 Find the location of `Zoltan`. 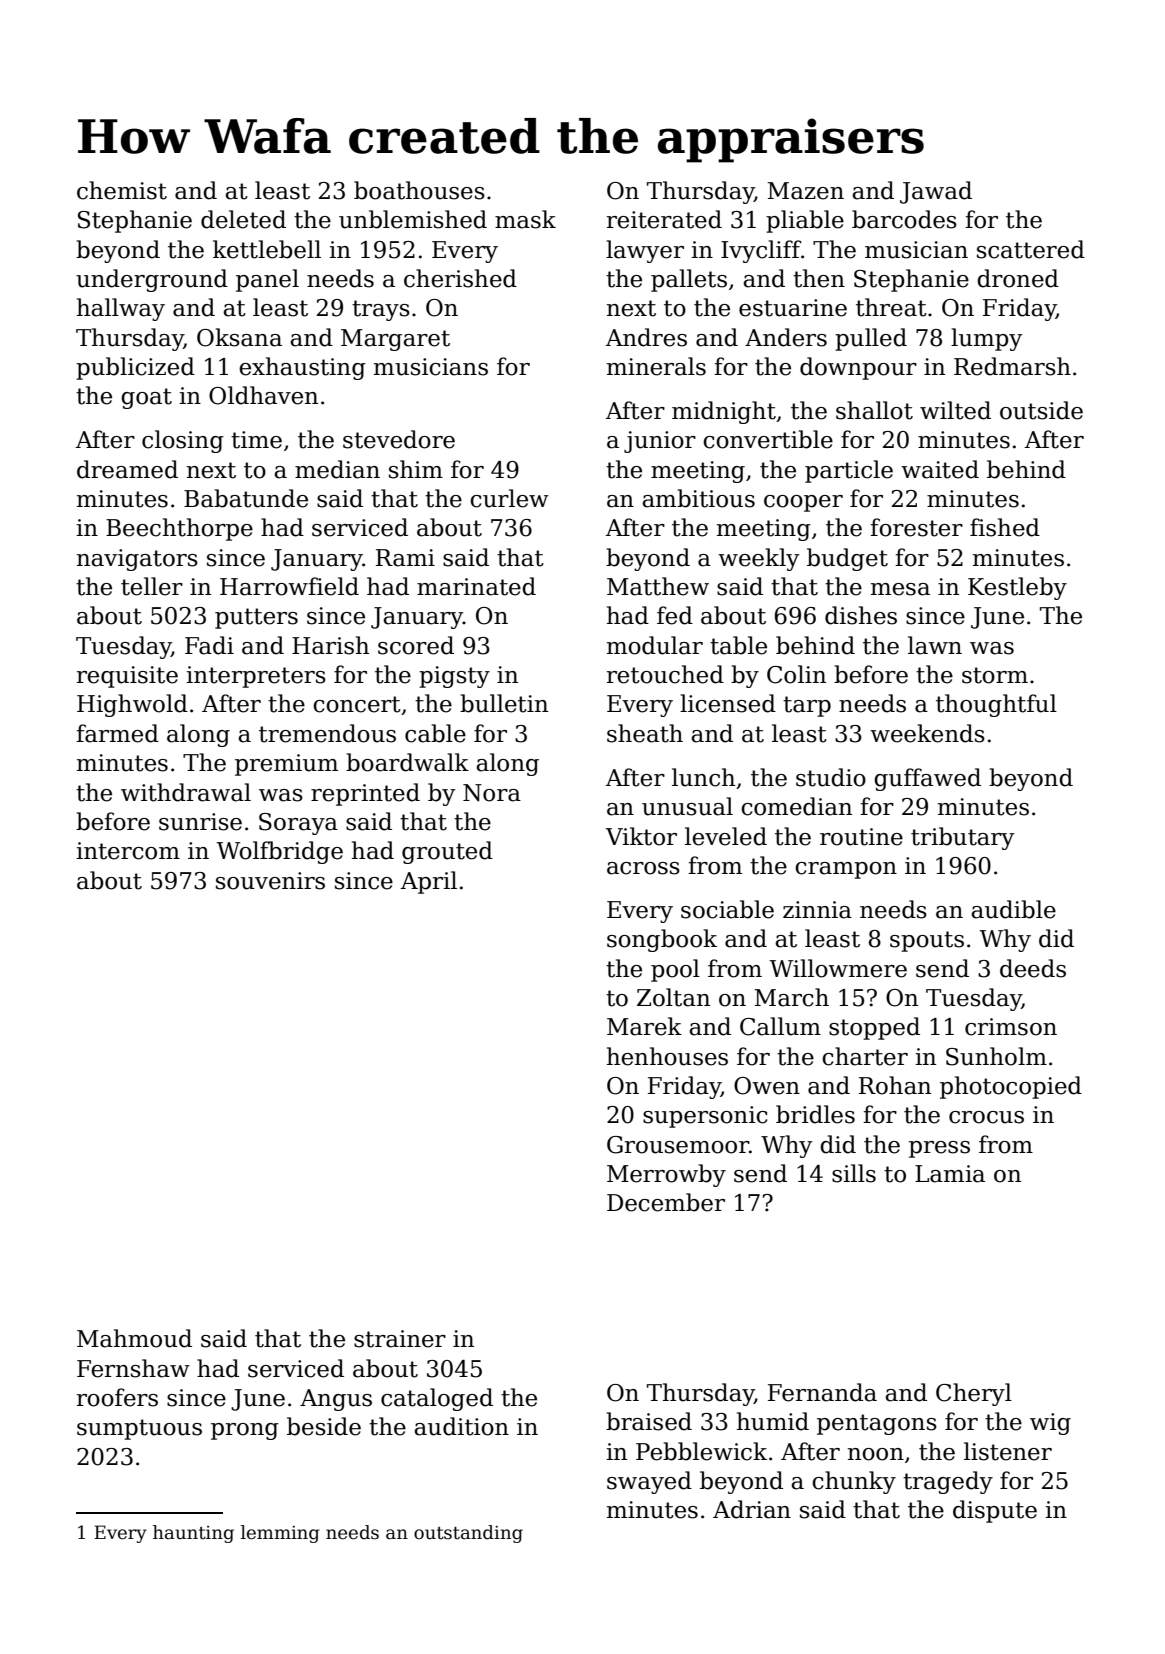

Zoltan is located at coordinates (673, 997).
